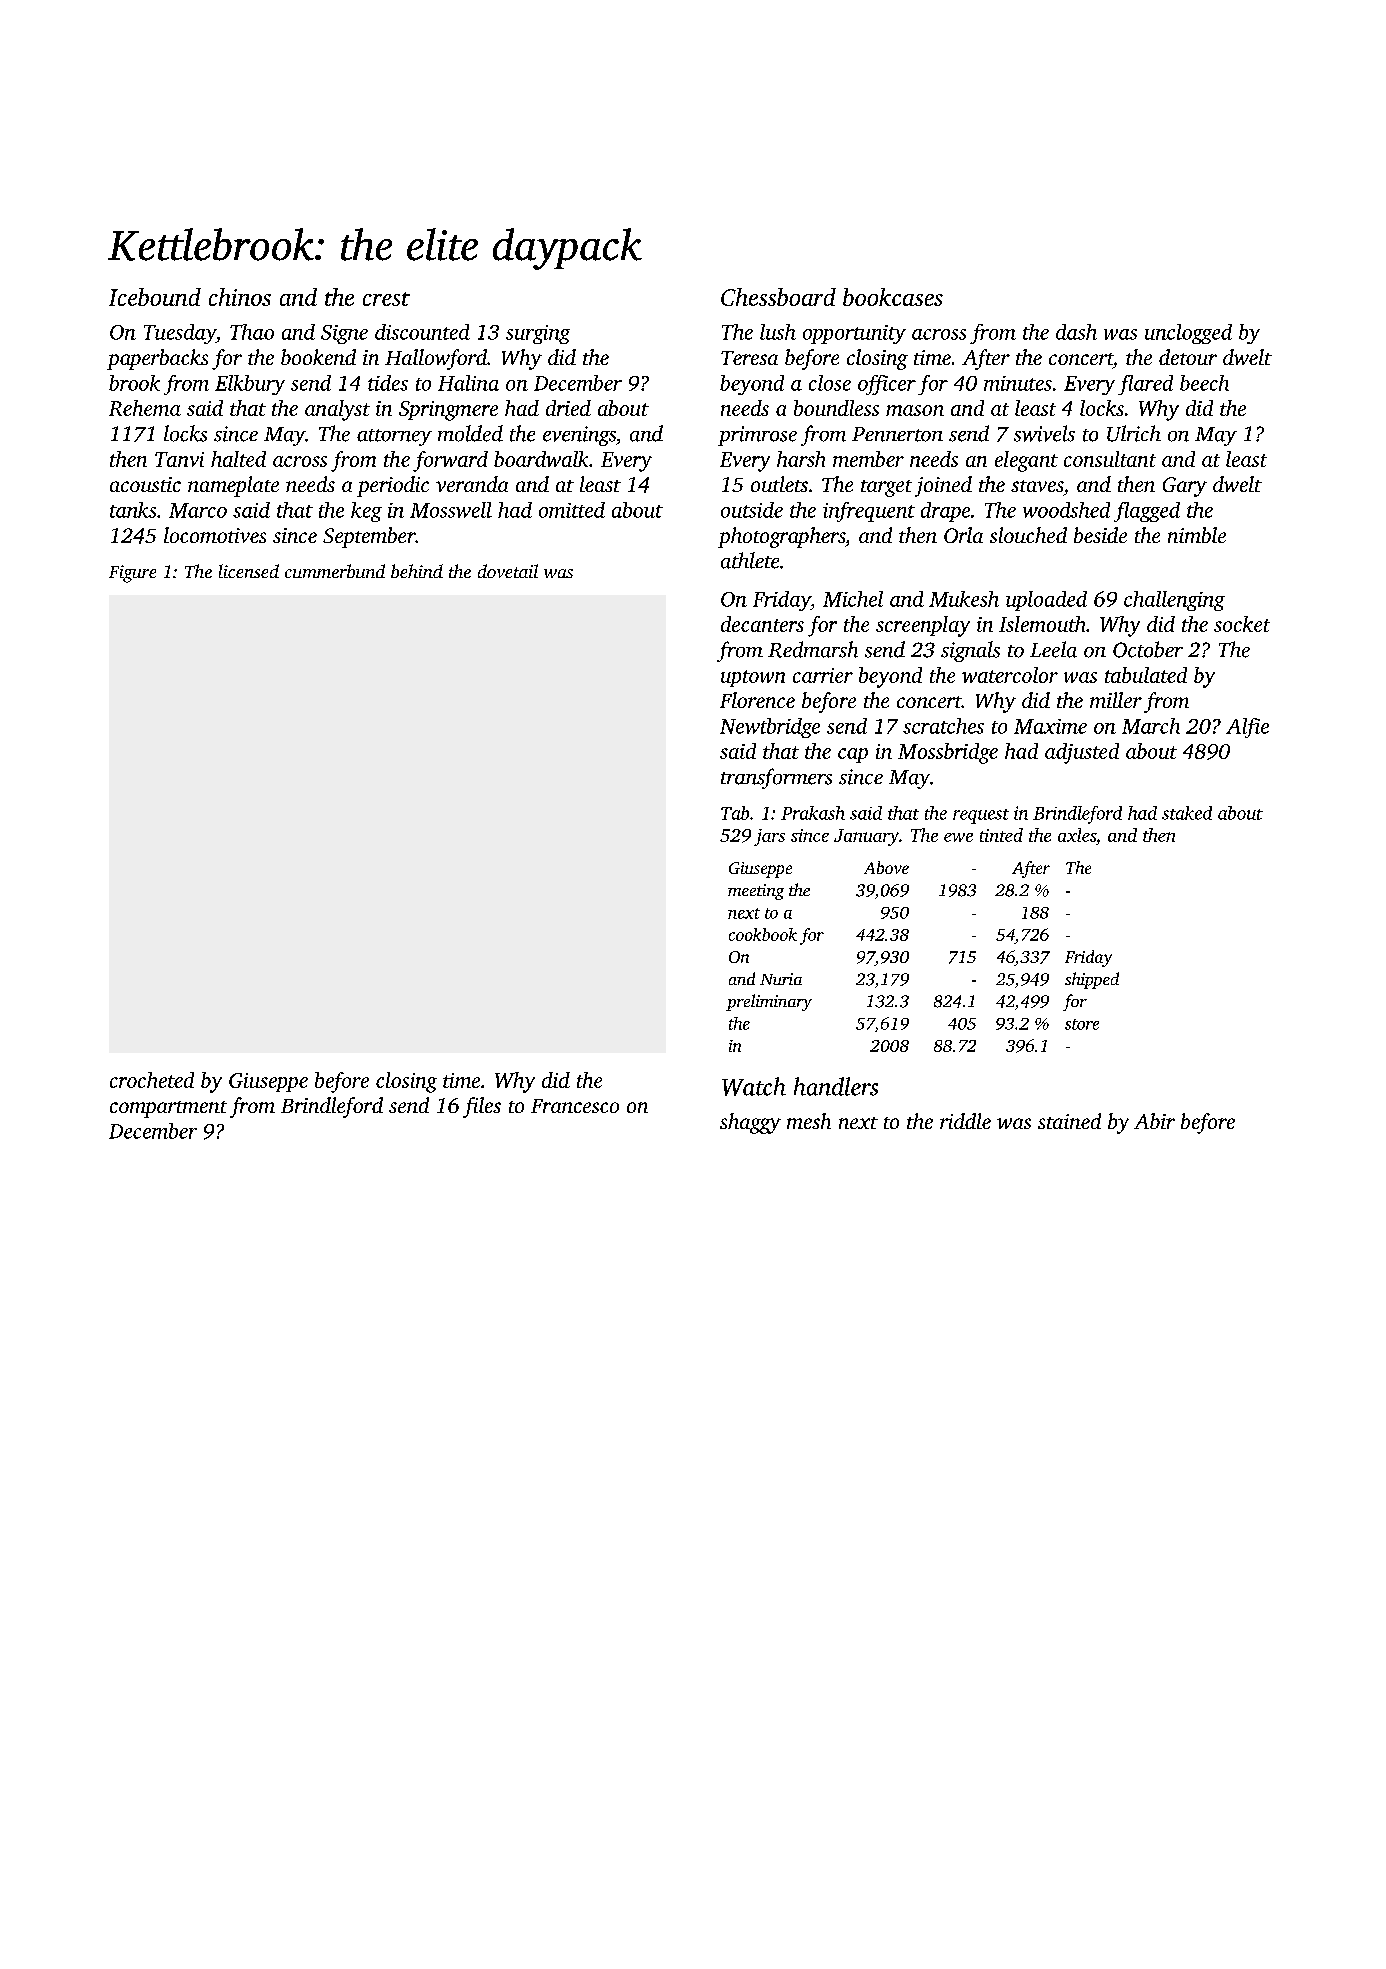  What do you see at coordinates (769, 837) in the screenshot?
I see `jars` at bounding box center [769, 837].
